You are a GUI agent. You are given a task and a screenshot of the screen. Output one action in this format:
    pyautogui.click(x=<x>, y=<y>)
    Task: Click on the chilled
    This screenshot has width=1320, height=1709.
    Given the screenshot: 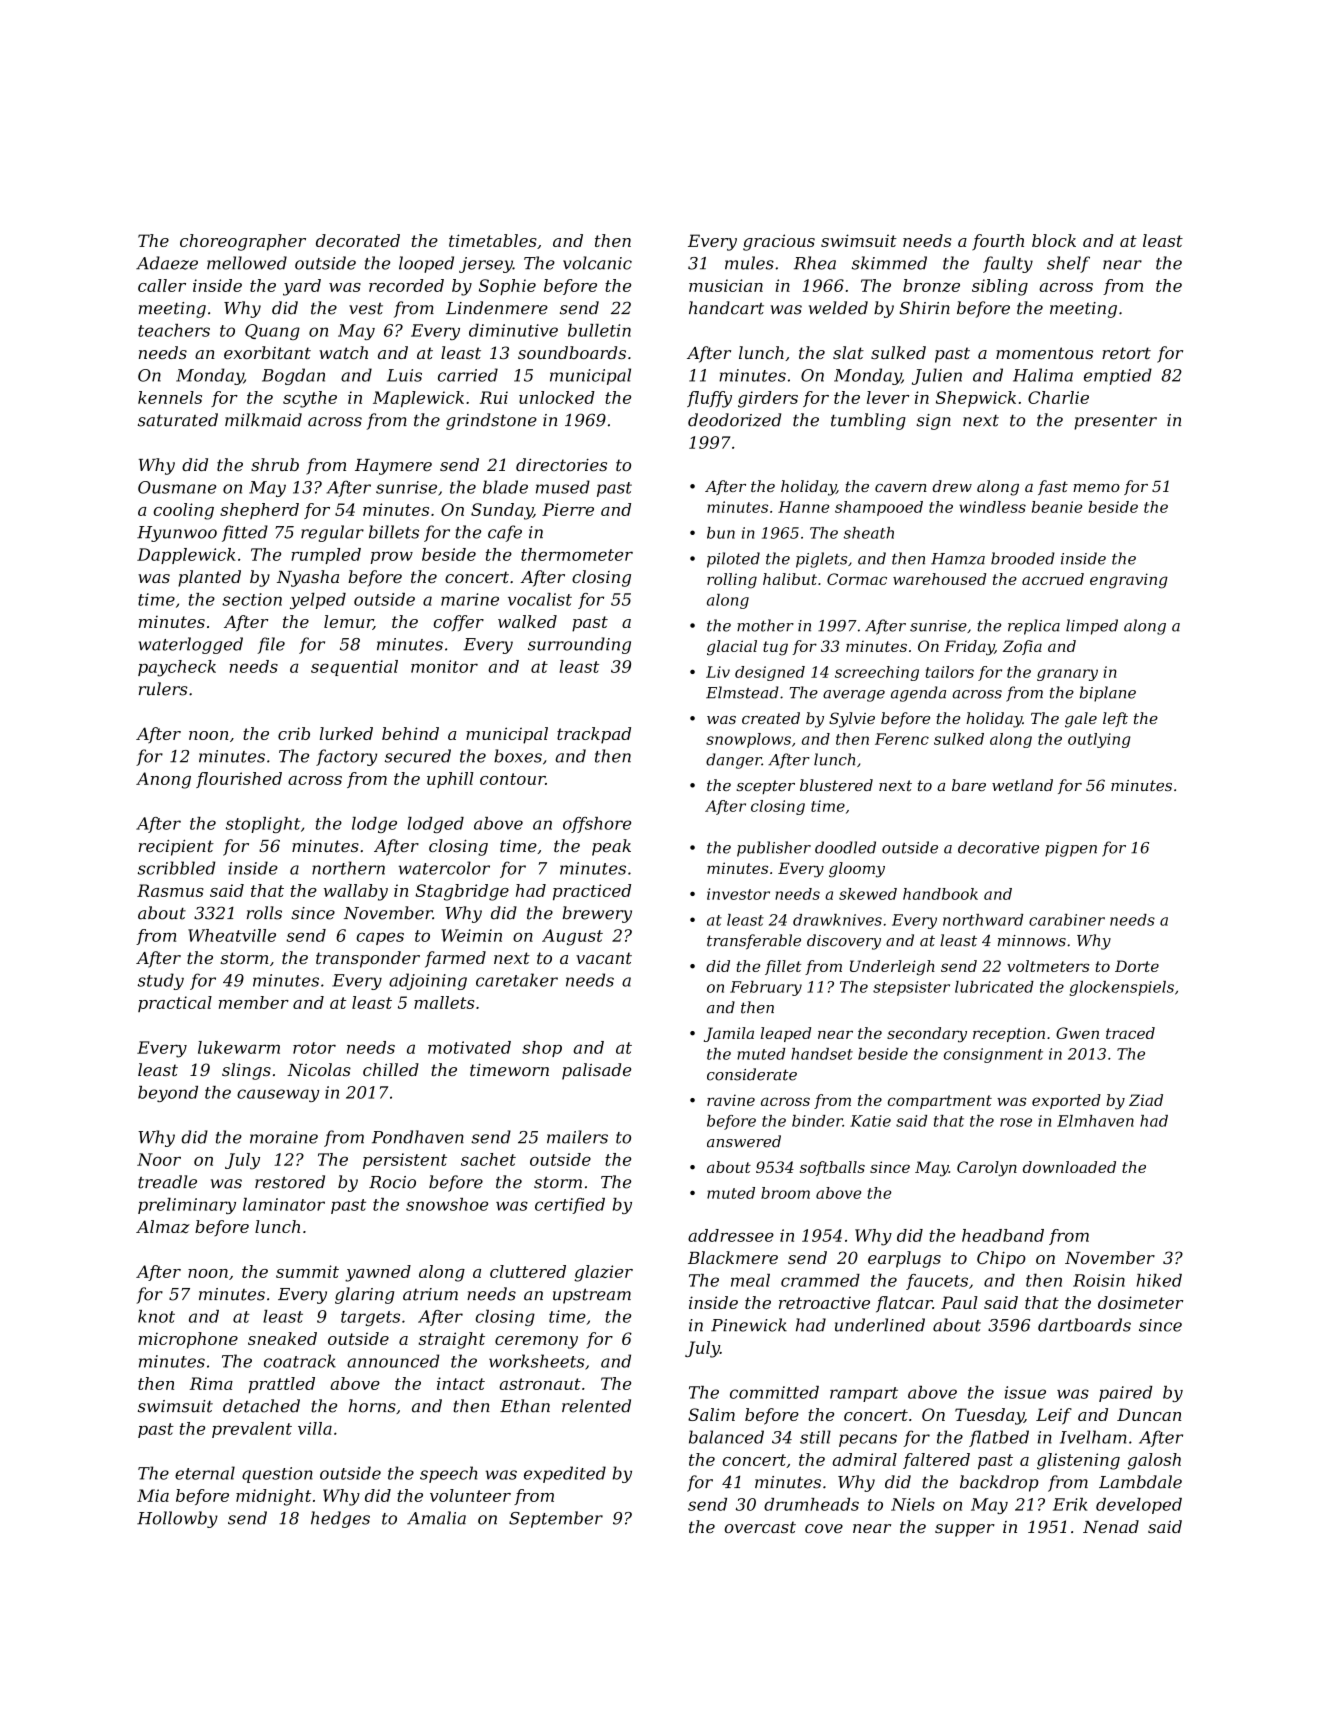 What is the action you would take?
    pyautogui.click(x=391, y=1069)
